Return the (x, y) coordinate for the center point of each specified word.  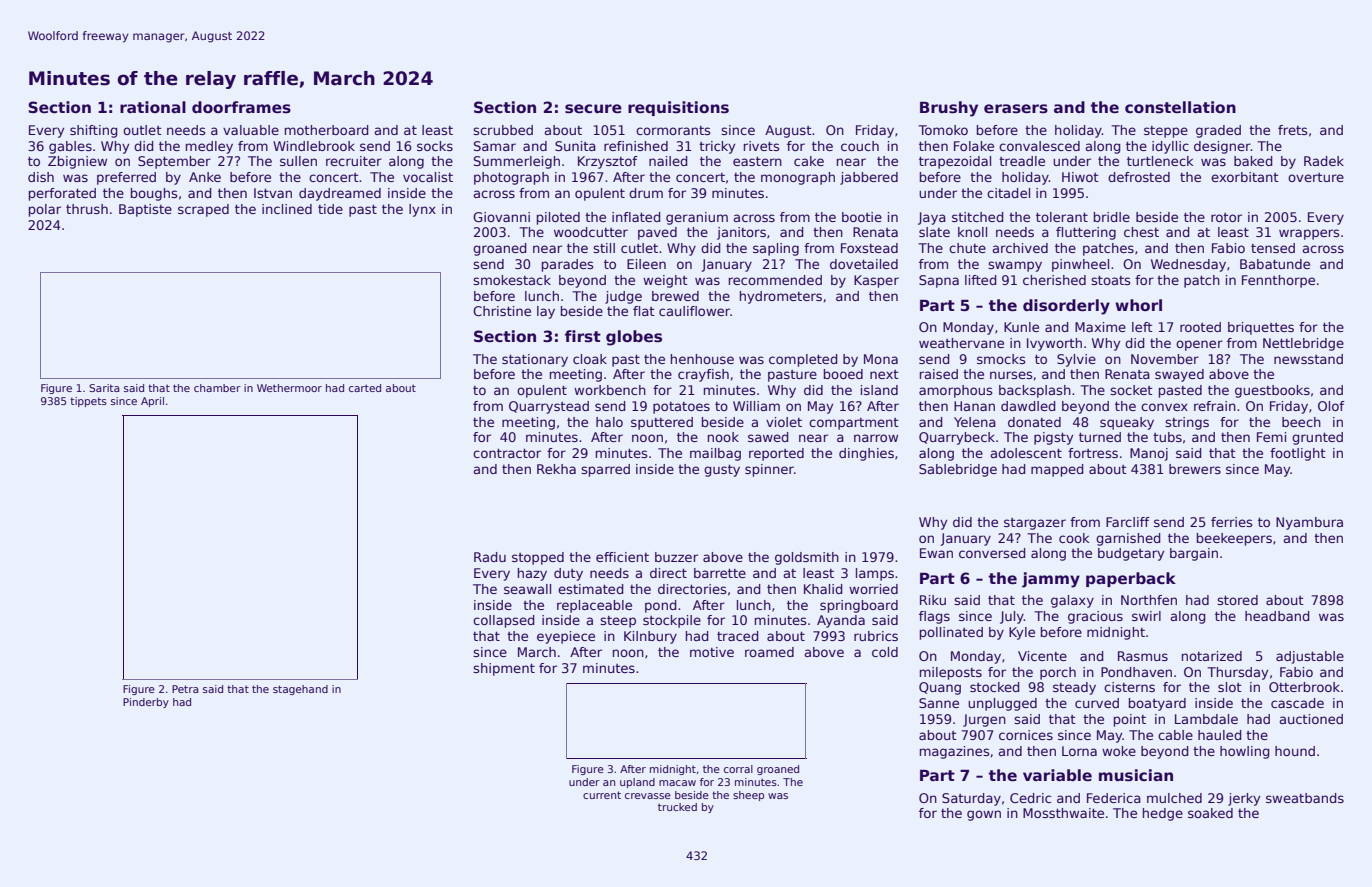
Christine (502, 311)
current (602, 795)
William (756, 406)
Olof (1331, 406)
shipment (504, 669)
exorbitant (1245, 177)
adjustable (1310, 657)
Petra (185, 689)
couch (860, 146)
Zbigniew (77, 162)
